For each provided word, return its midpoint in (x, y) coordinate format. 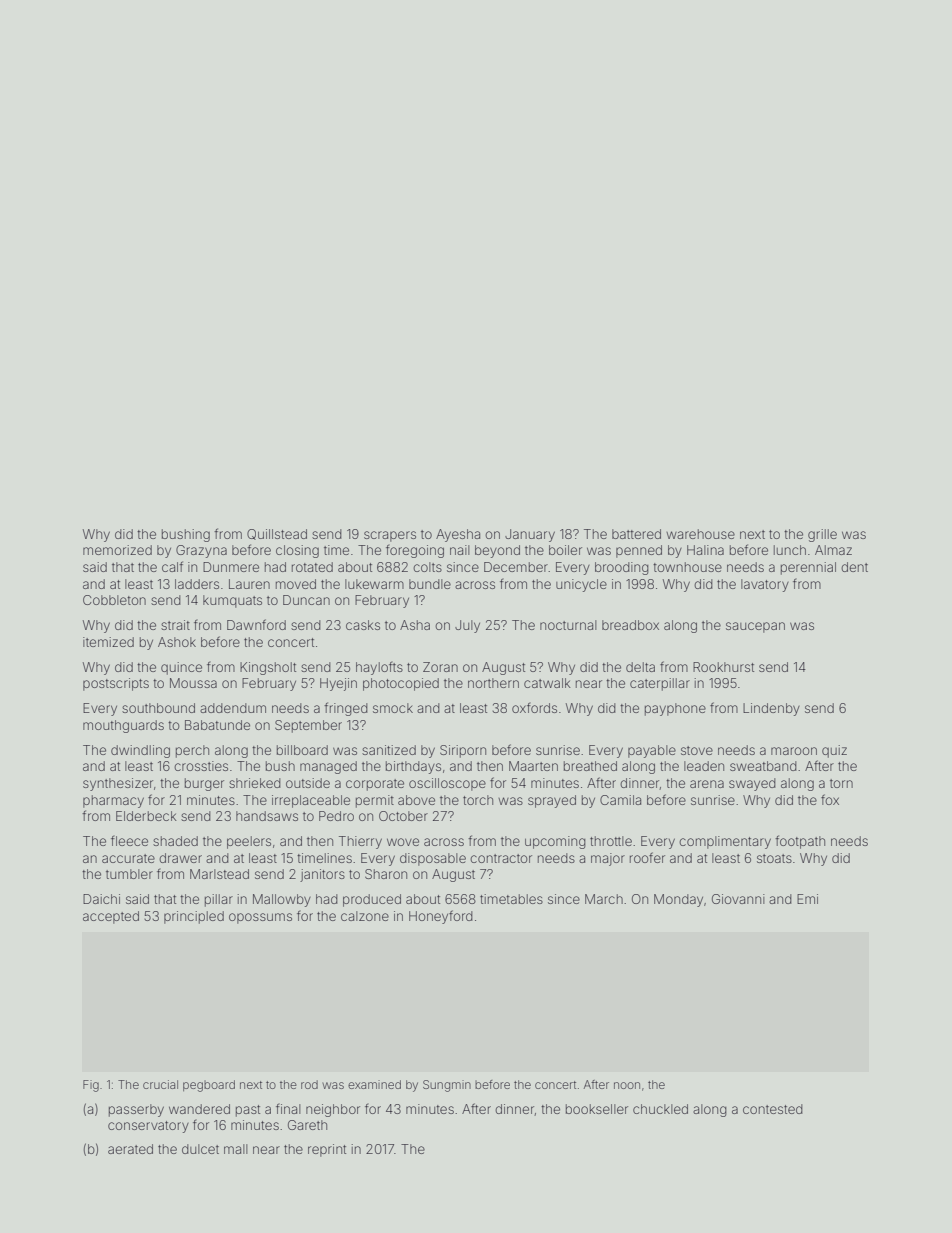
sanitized (389, 750)
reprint (327, 1150)
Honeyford (441, 917)
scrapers (390, 536)
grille (822, 535)
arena (707, 784)
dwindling (140, 751)
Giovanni (738, 899)
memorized (117, 550)
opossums (260, 918)
